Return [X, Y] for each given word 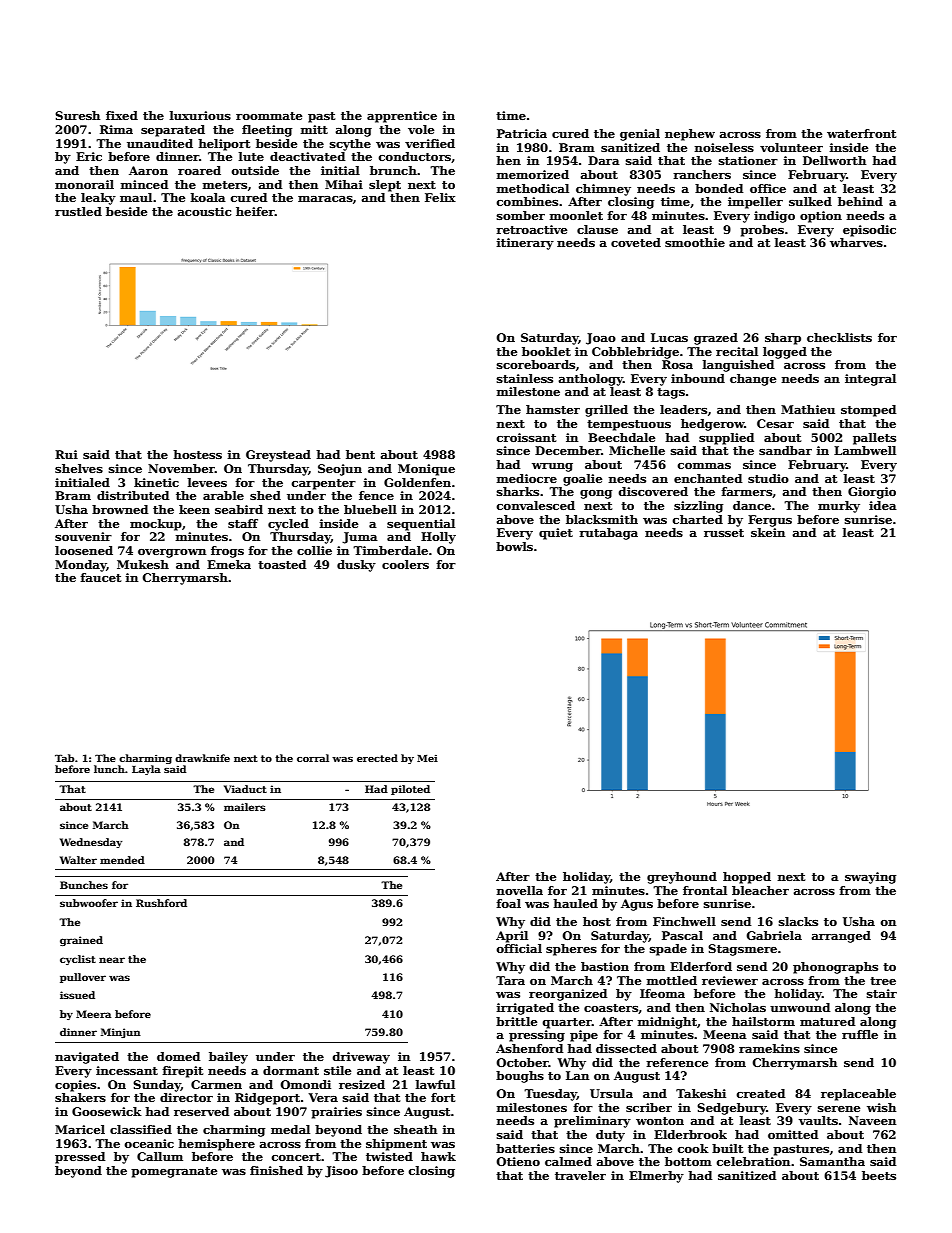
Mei [427, 758]
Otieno [518, 1161]
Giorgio [872, 493]
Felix [440, 197]
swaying [870, 878]
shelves [79, 468]
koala [208, 197]
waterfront [861, 133]
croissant [526, 437]
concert [296, 1157]
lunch [109, 769]
